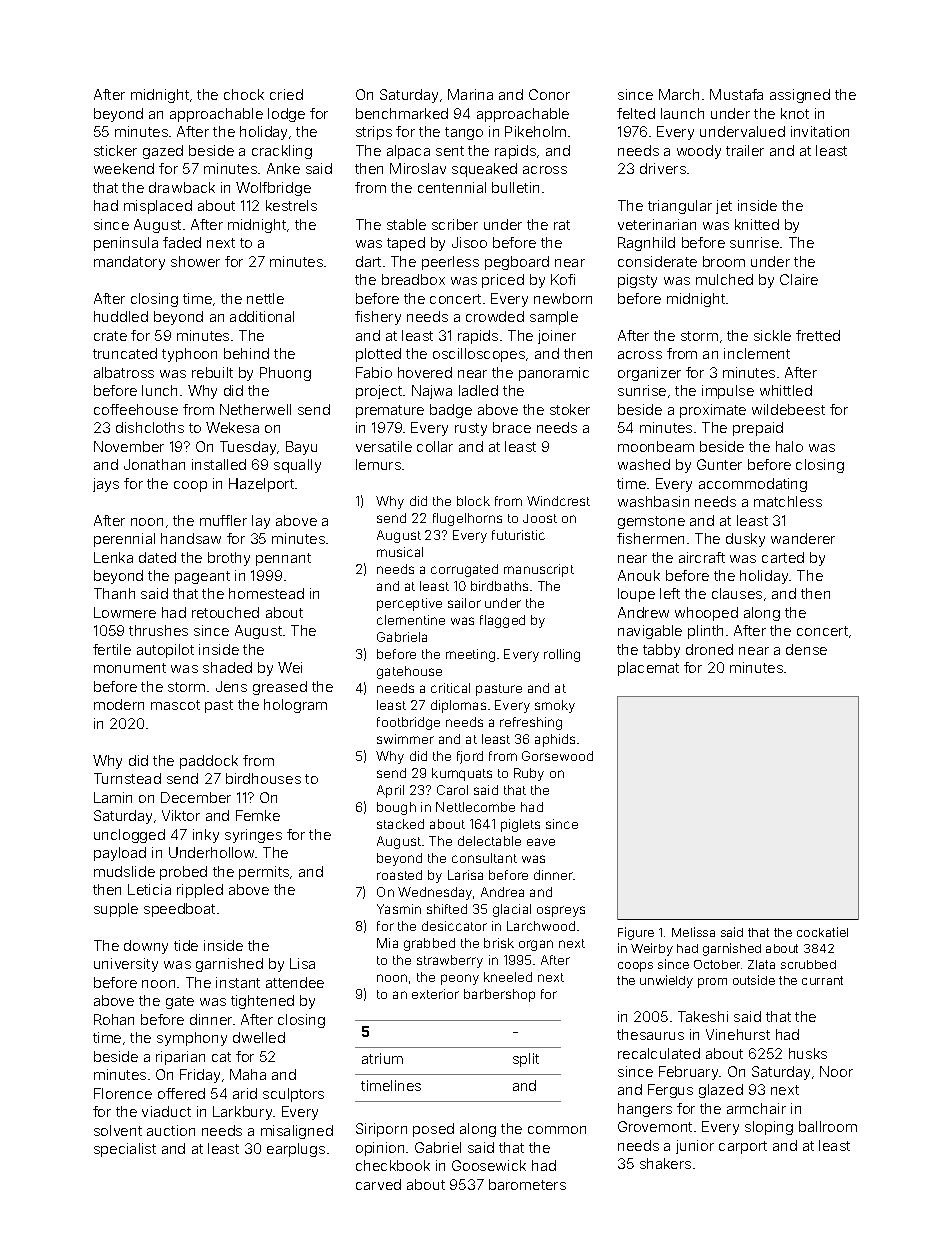 The height and width of the page is (1233, 952). What do you see at coordinates (283, 559) in the page?
I see `pennant` at bounding box center [283, 559].
